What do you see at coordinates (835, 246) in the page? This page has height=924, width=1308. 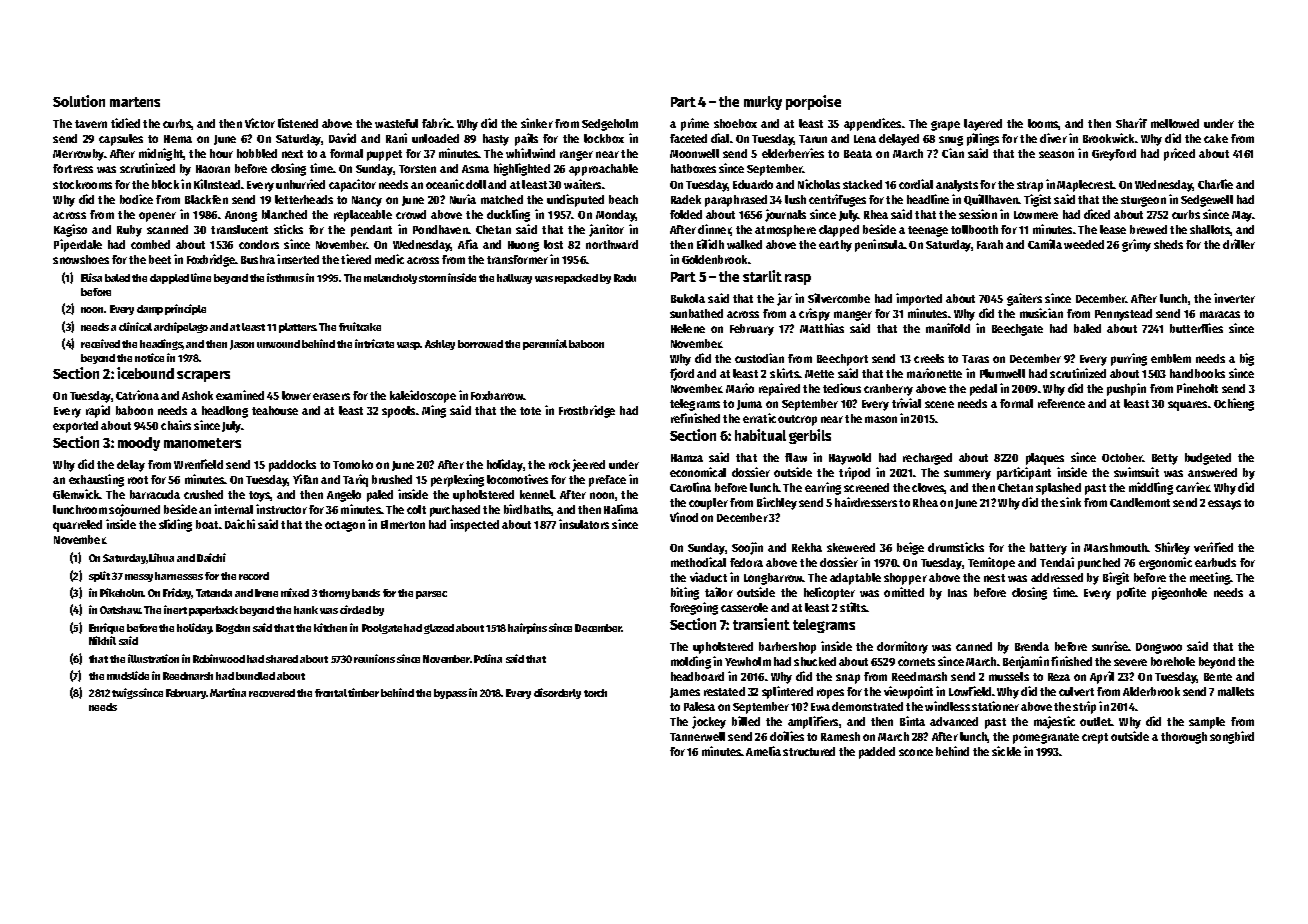 I see `earthy` at bounding box center [835, 246].
